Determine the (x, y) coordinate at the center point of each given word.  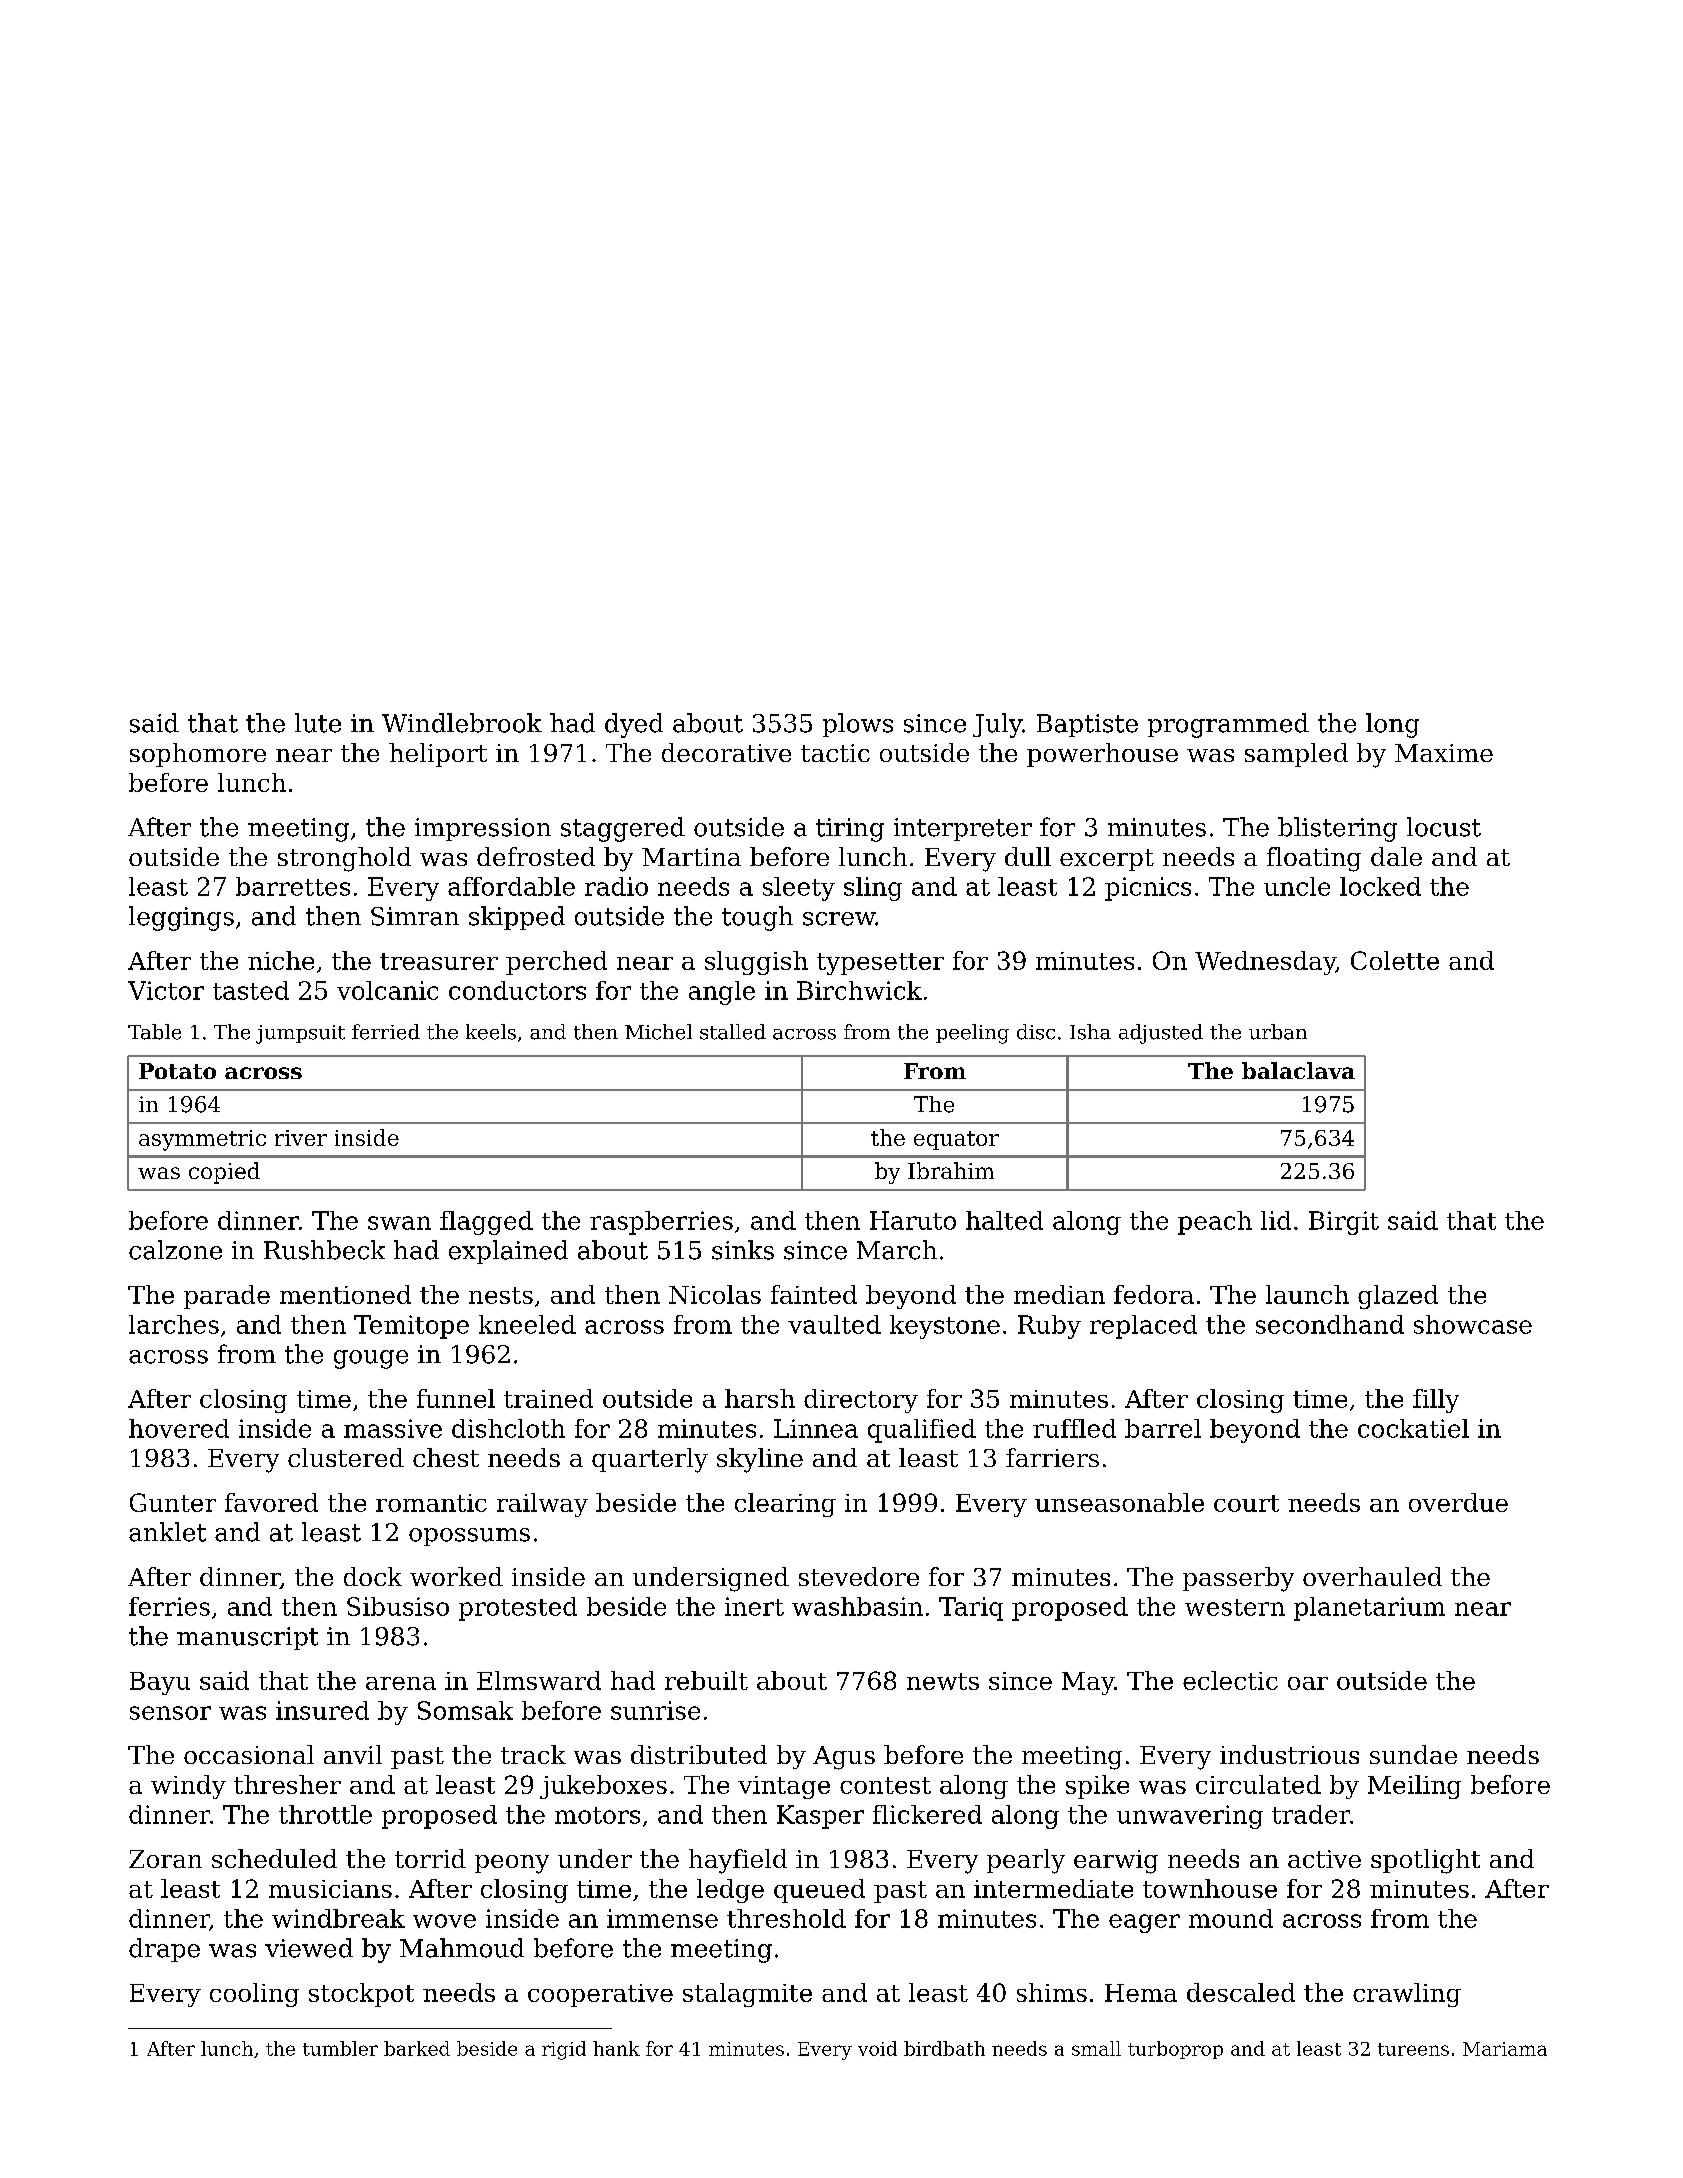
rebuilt (706, 1680)
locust (1444, 827)
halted (1004, 1220)
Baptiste (1087, 725)
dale (1396, 856)
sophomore (198, 755)
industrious (1289, 1754)
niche (281, 960)
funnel (456, 1398)
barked (417, 2048)
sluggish (756, 963)
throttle (325, 1814)
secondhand (1330, 1324)
